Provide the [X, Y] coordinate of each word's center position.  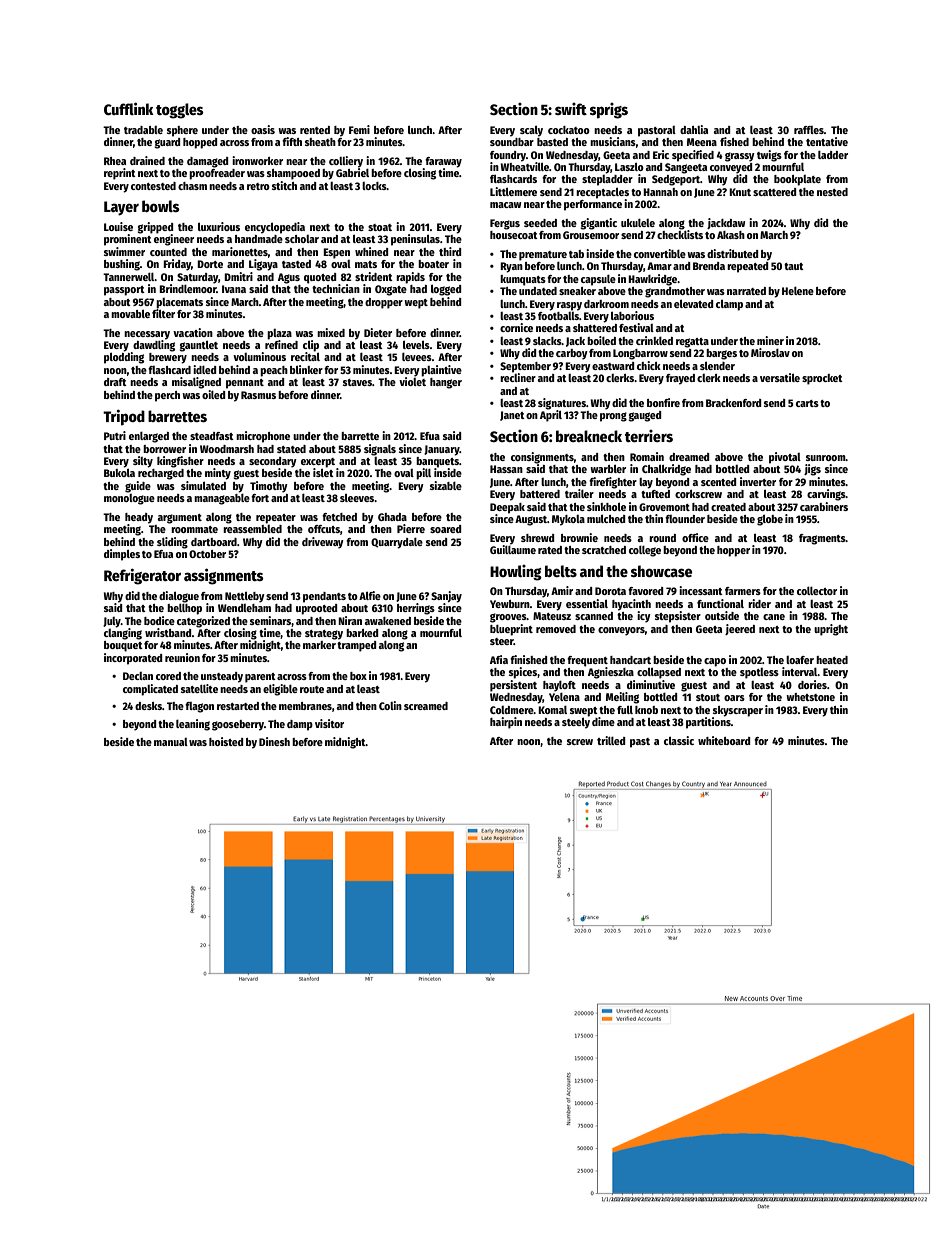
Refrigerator [142, 576]
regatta [692, 343]
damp [300, 725]
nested [832, 192]
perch [167, 396]
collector [817, 591]
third [450, 251]
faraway [443, 162]
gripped [156, 228]
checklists [680, 234]
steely [576, 723]
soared [446, 529]
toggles [180, 111]
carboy [572, 354]
